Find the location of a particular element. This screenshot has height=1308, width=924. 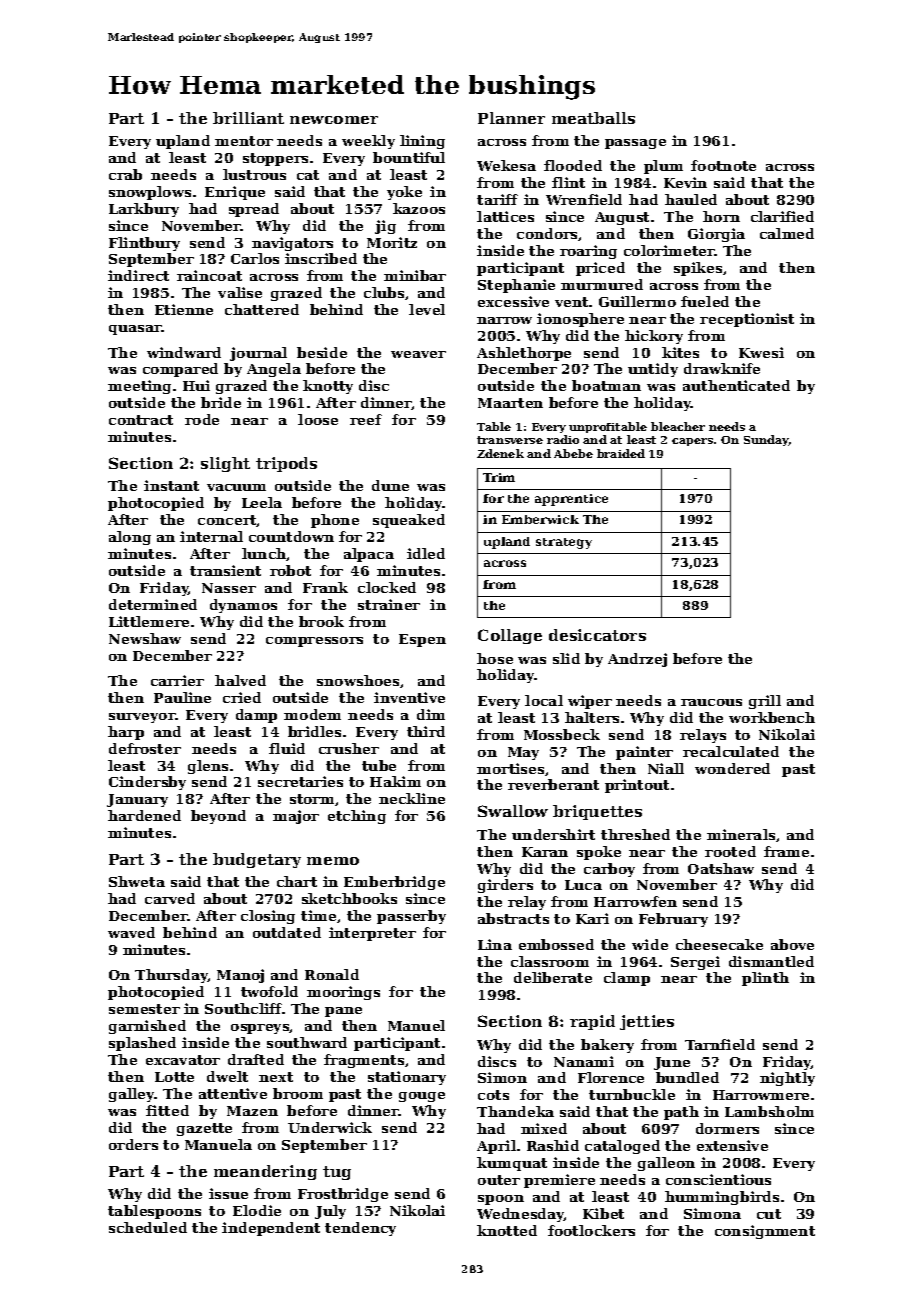

Moritz is located at coordinates (392, 242).
